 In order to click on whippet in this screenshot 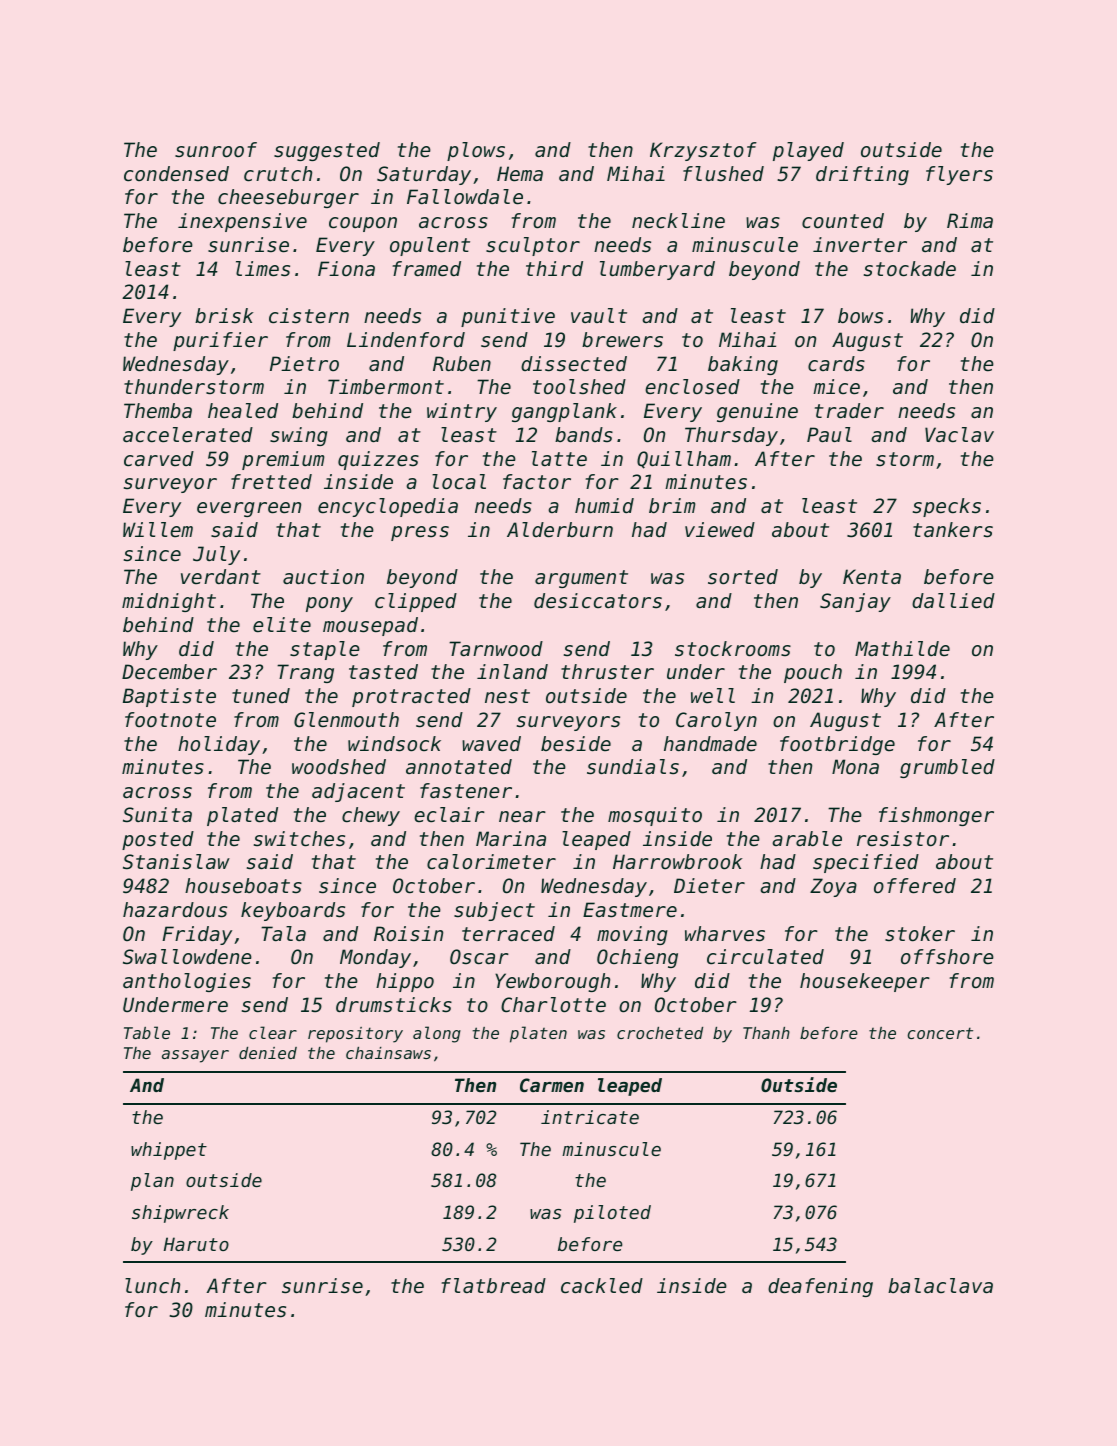, I will do `click(169, 1151)`.
